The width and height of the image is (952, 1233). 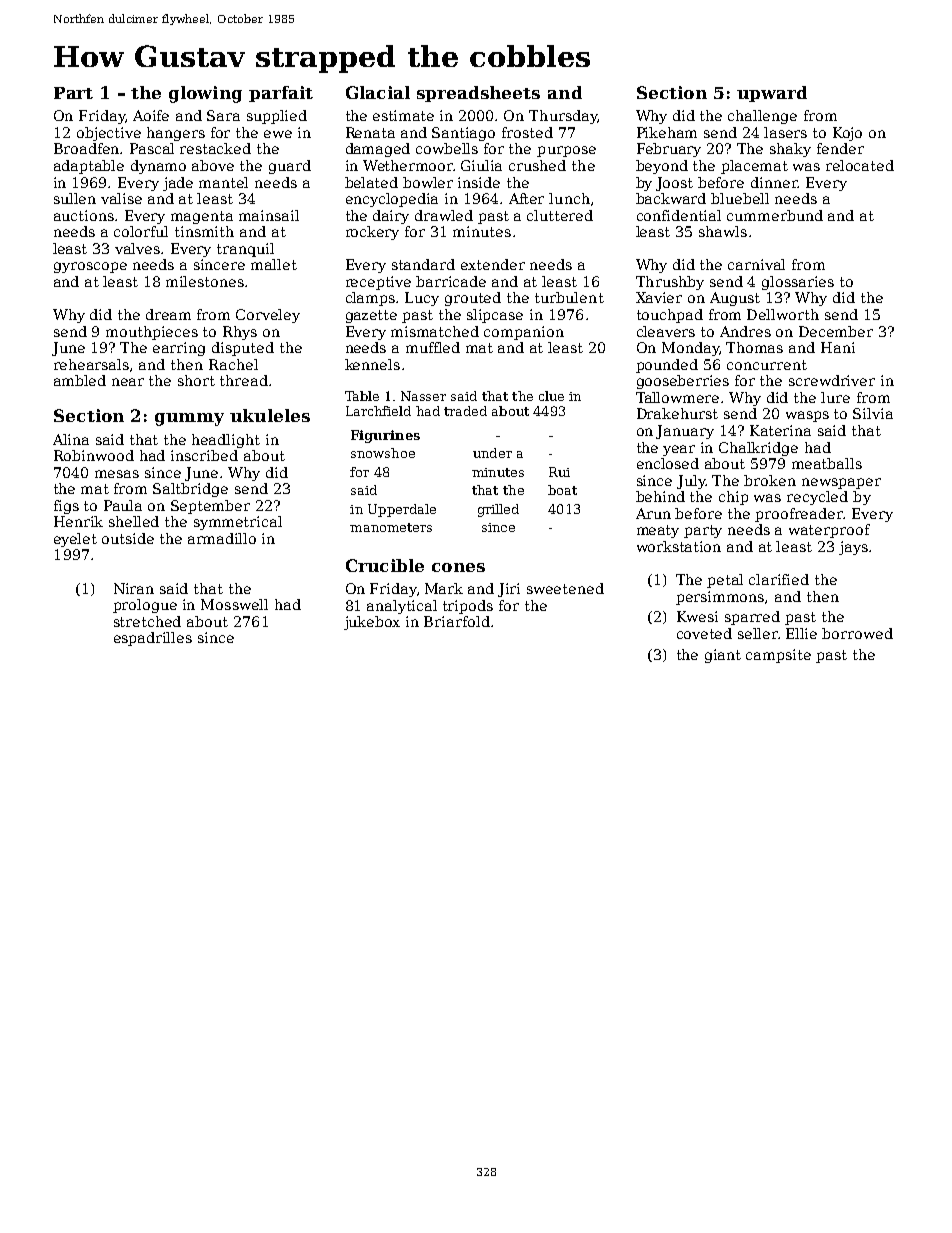 What do you see at coordinates (847, 134) in the image?
I see `Kojo` at bounding box center [847, 134].
